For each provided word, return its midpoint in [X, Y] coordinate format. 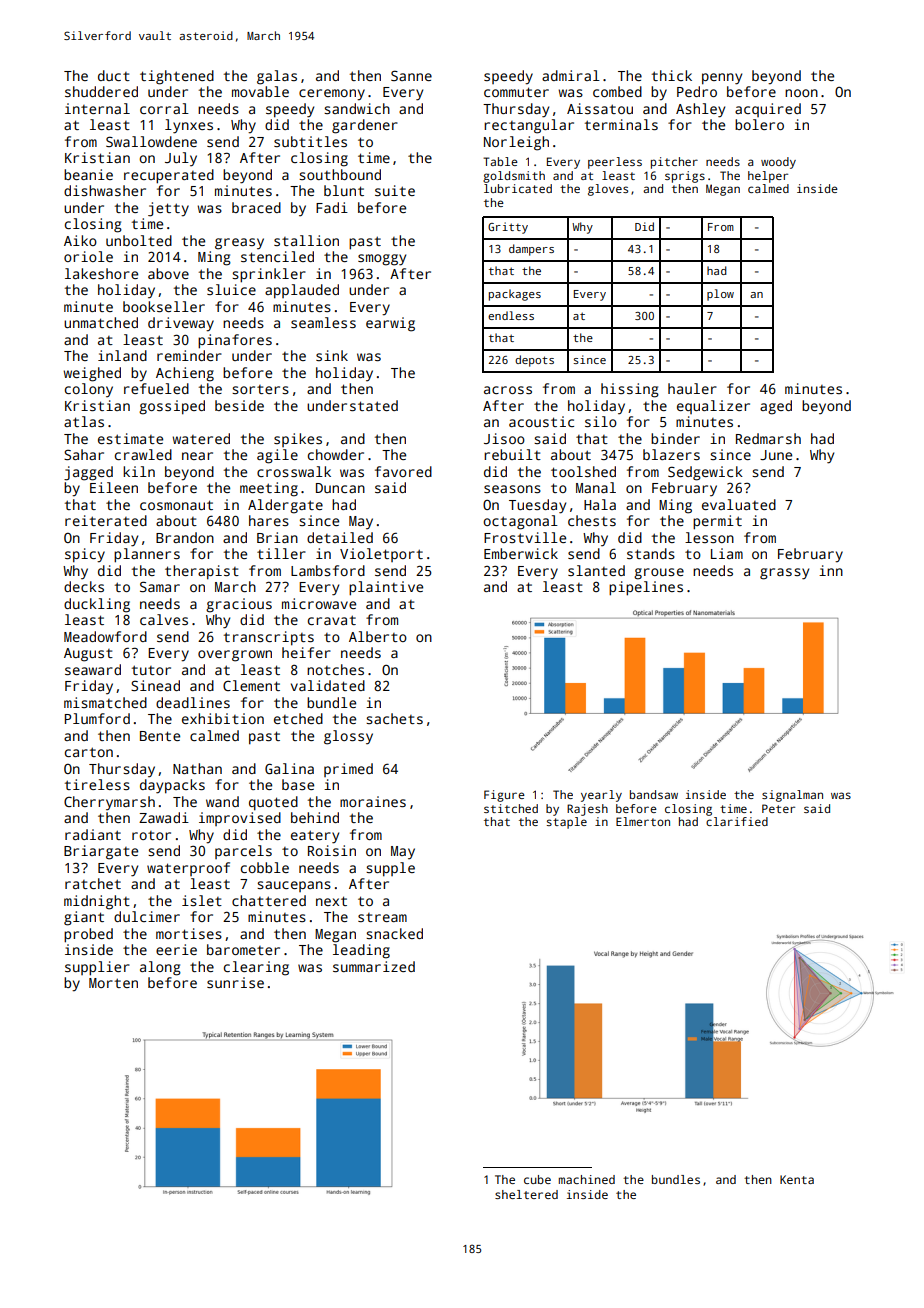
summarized [374, 966]
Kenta [797, 1179]
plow [720, 295]
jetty [168, 209]
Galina [289, 768]
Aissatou [600, 108]
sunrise [235, 982]
